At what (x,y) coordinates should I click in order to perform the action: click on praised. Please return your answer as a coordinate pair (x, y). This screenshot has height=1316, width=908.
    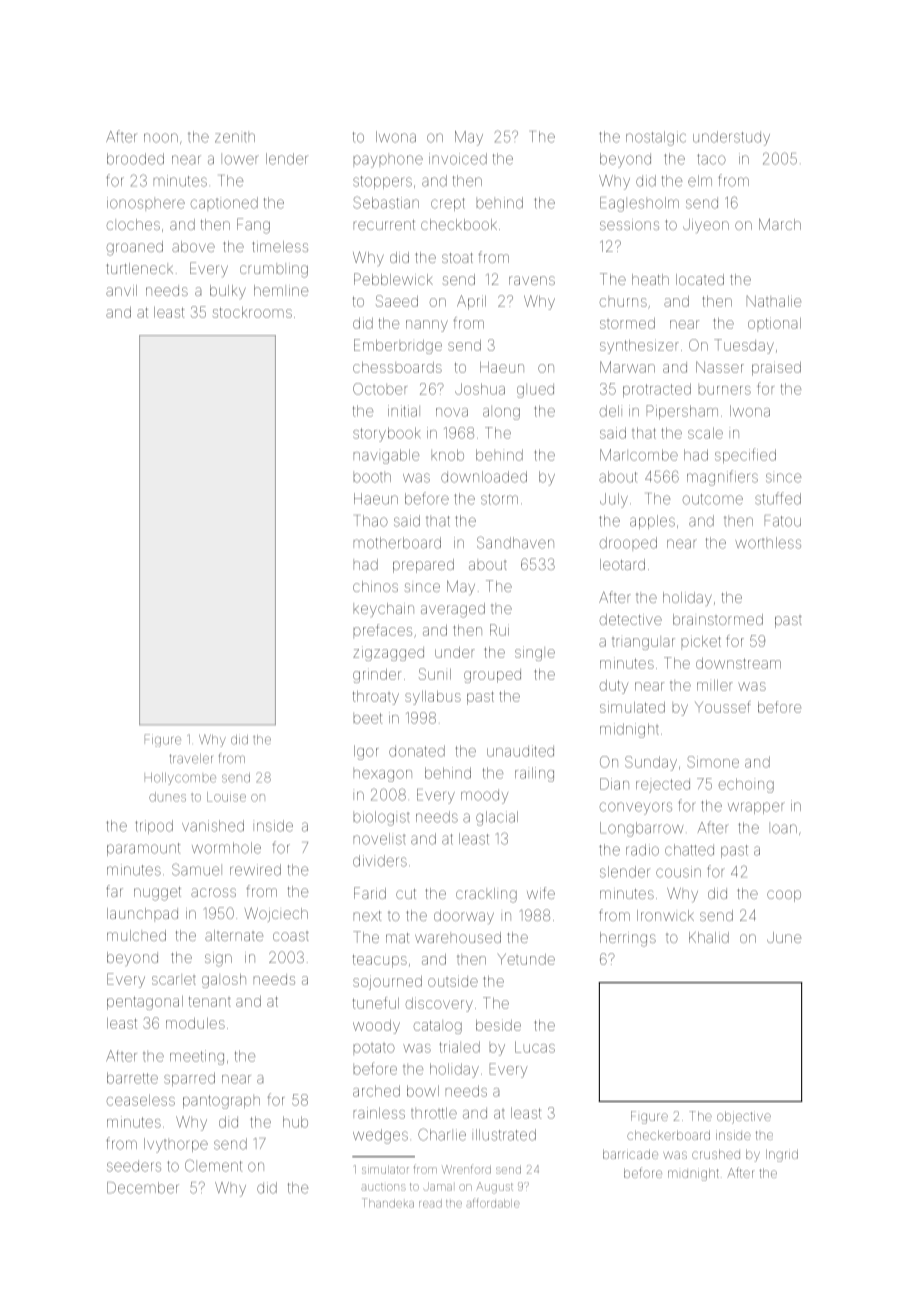
    Looking at the image, I should click on (776, 368).
